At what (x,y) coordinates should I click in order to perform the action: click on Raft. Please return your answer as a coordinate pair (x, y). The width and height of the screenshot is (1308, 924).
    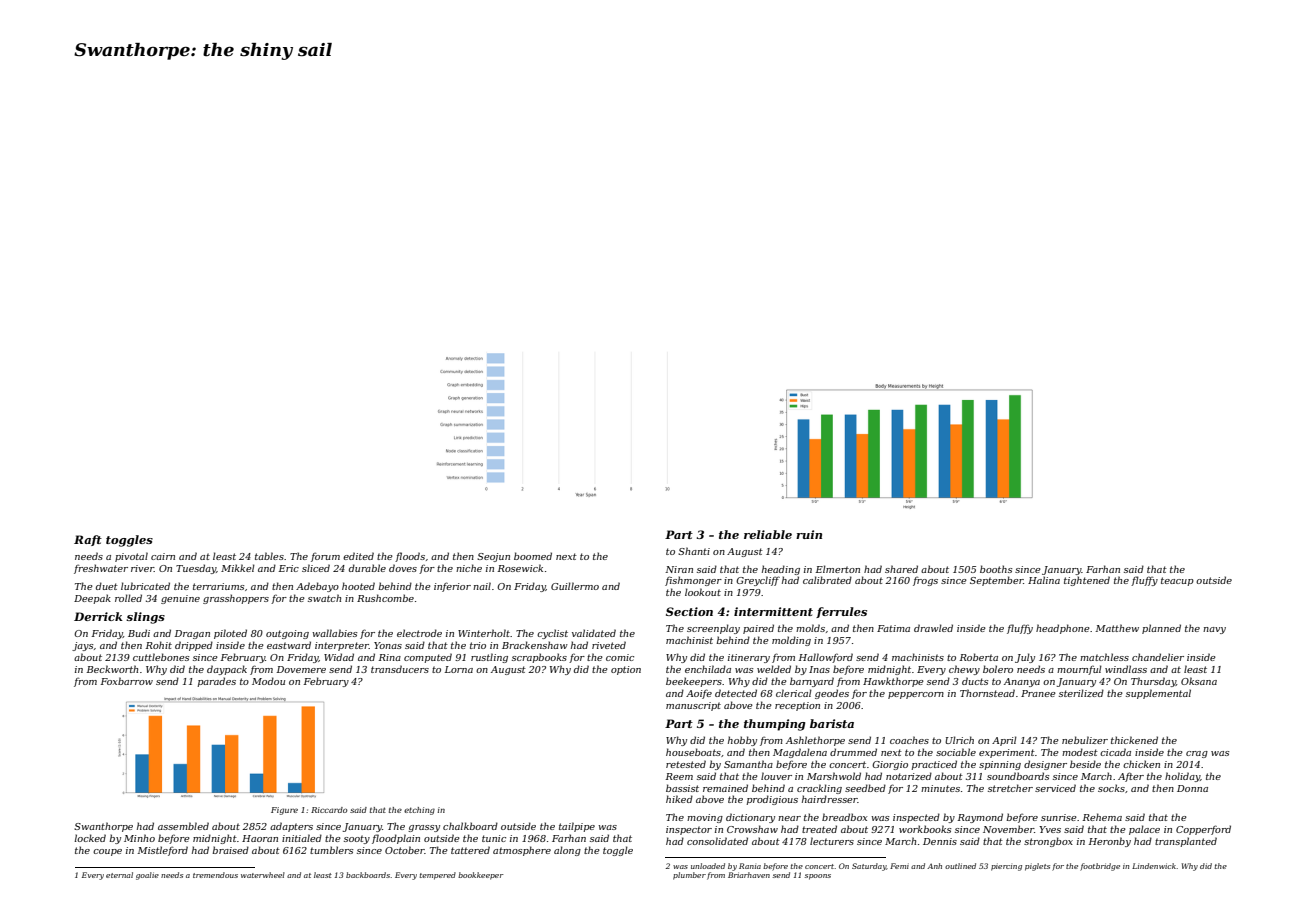
    Looking at the image, I should click on (88, 540).
